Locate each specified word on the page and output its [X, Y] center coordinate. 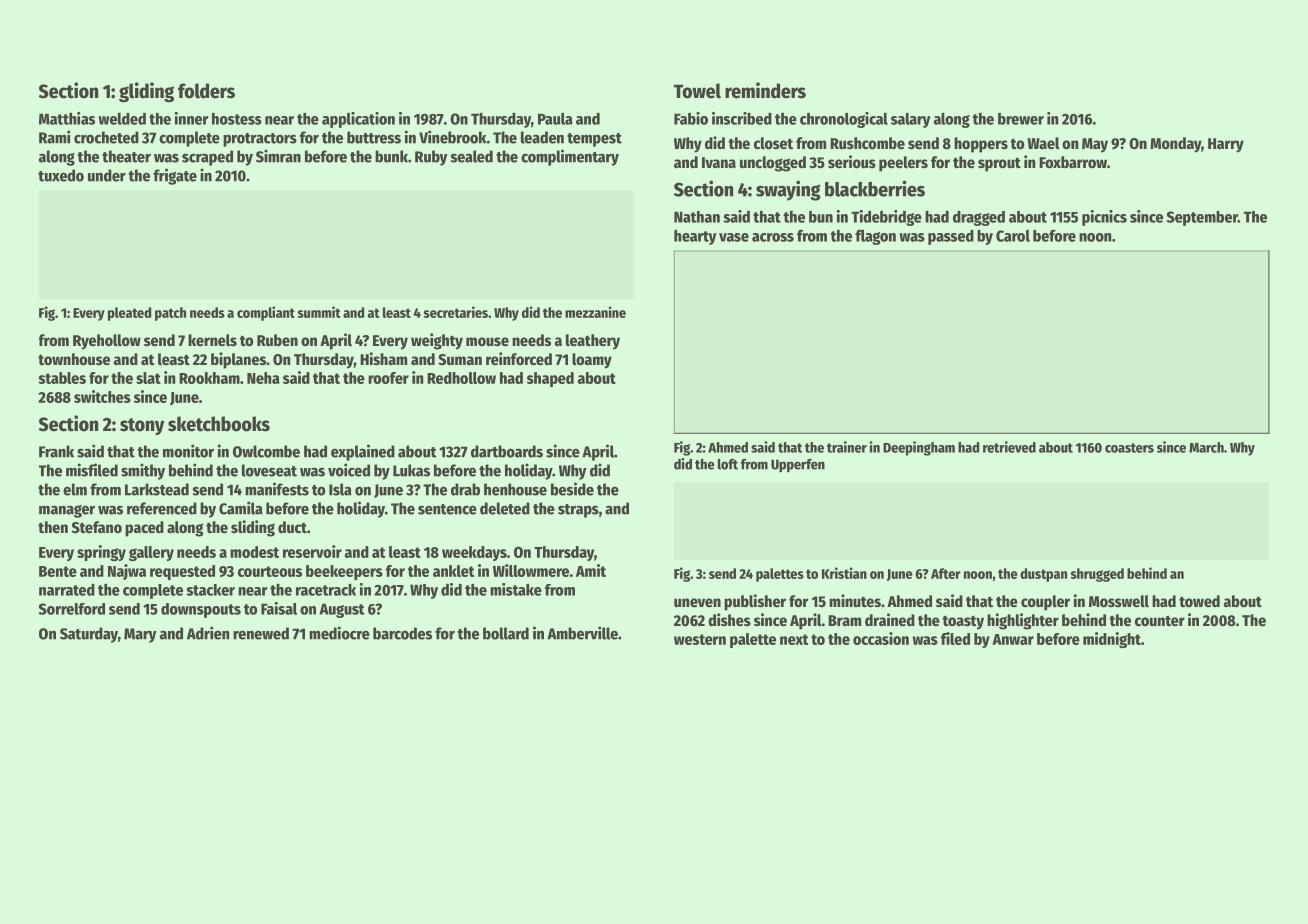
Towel [697, 91]
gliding [146, 92]
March [1206, 447]
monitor [188, 451]
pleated [129, 314]
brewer [1021, 119]
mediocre [339, 633]
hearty [695, 237]
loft [728, 464]
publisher [755, 602]
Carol [1013, 236]
